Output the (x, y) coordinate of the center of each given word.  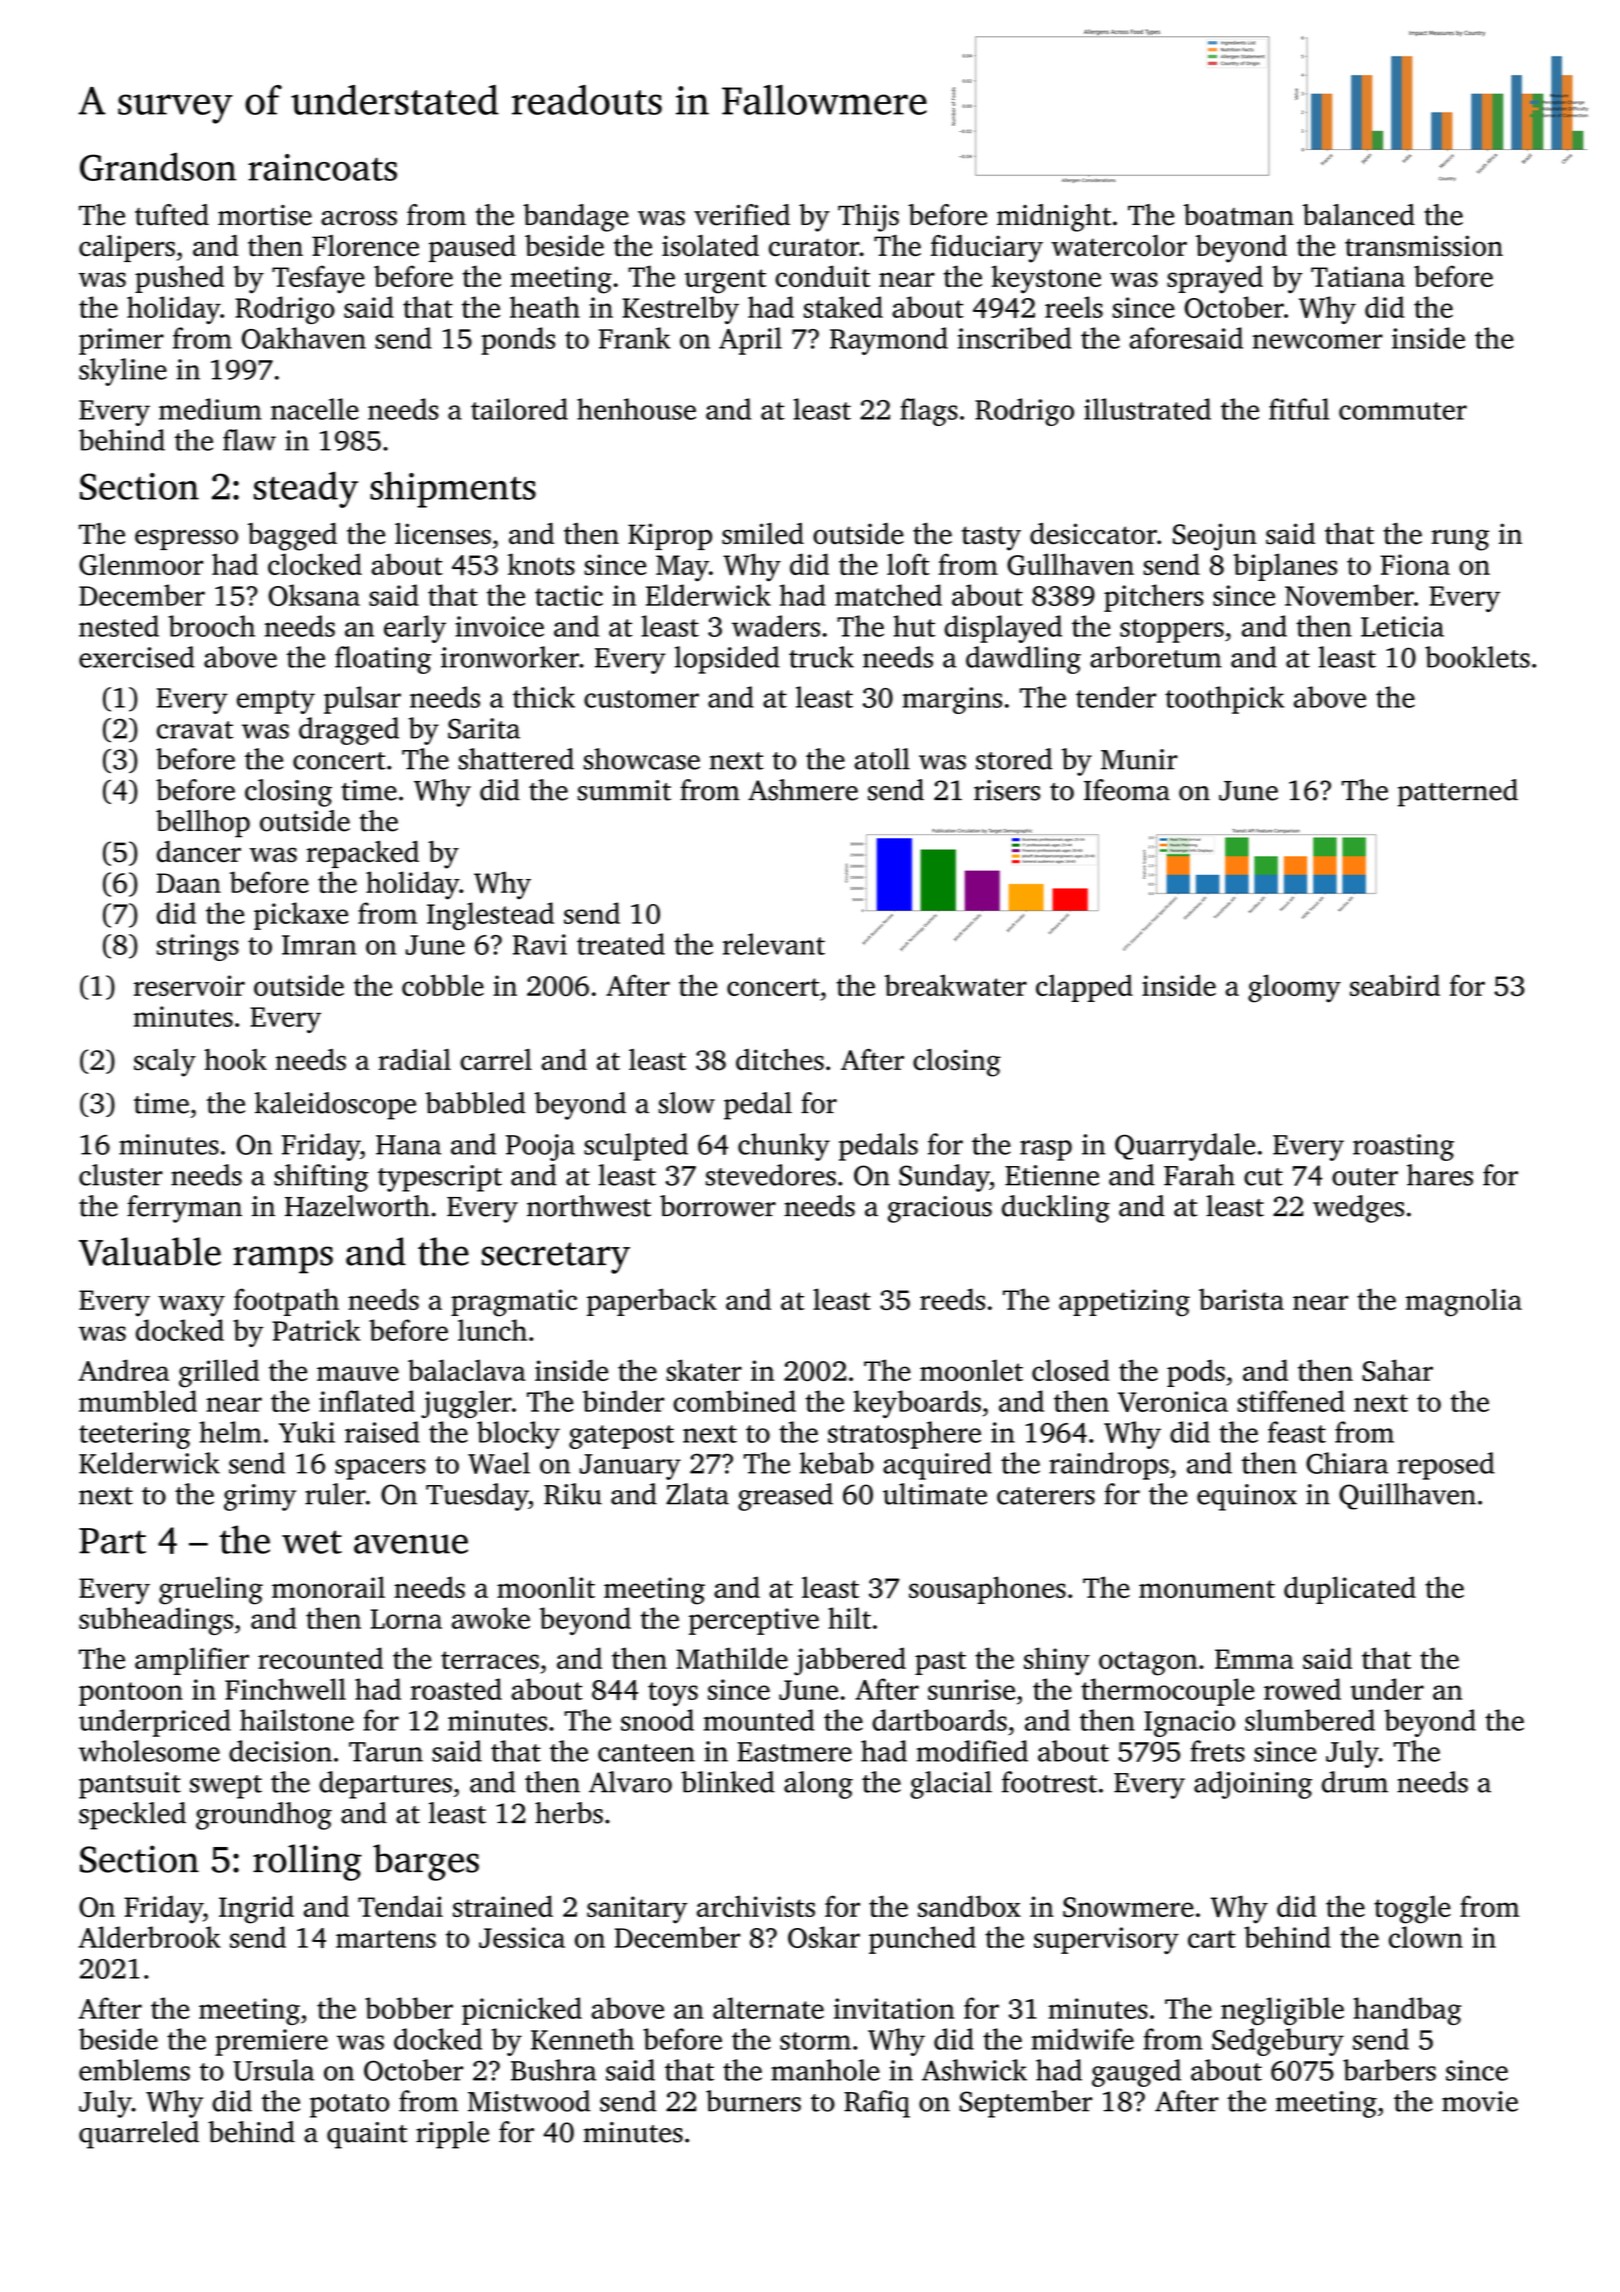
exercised (137, 657)
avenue (411, 1544)
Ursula (273, 2070)
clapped (1084, 988)
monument (1207, 1589)
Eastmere (794, 1752)
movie (1480, 2101)
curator (814, 247)
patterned (1458, 793)
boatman (1239, 215)
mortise (265, 215)
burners (753, 2101)
